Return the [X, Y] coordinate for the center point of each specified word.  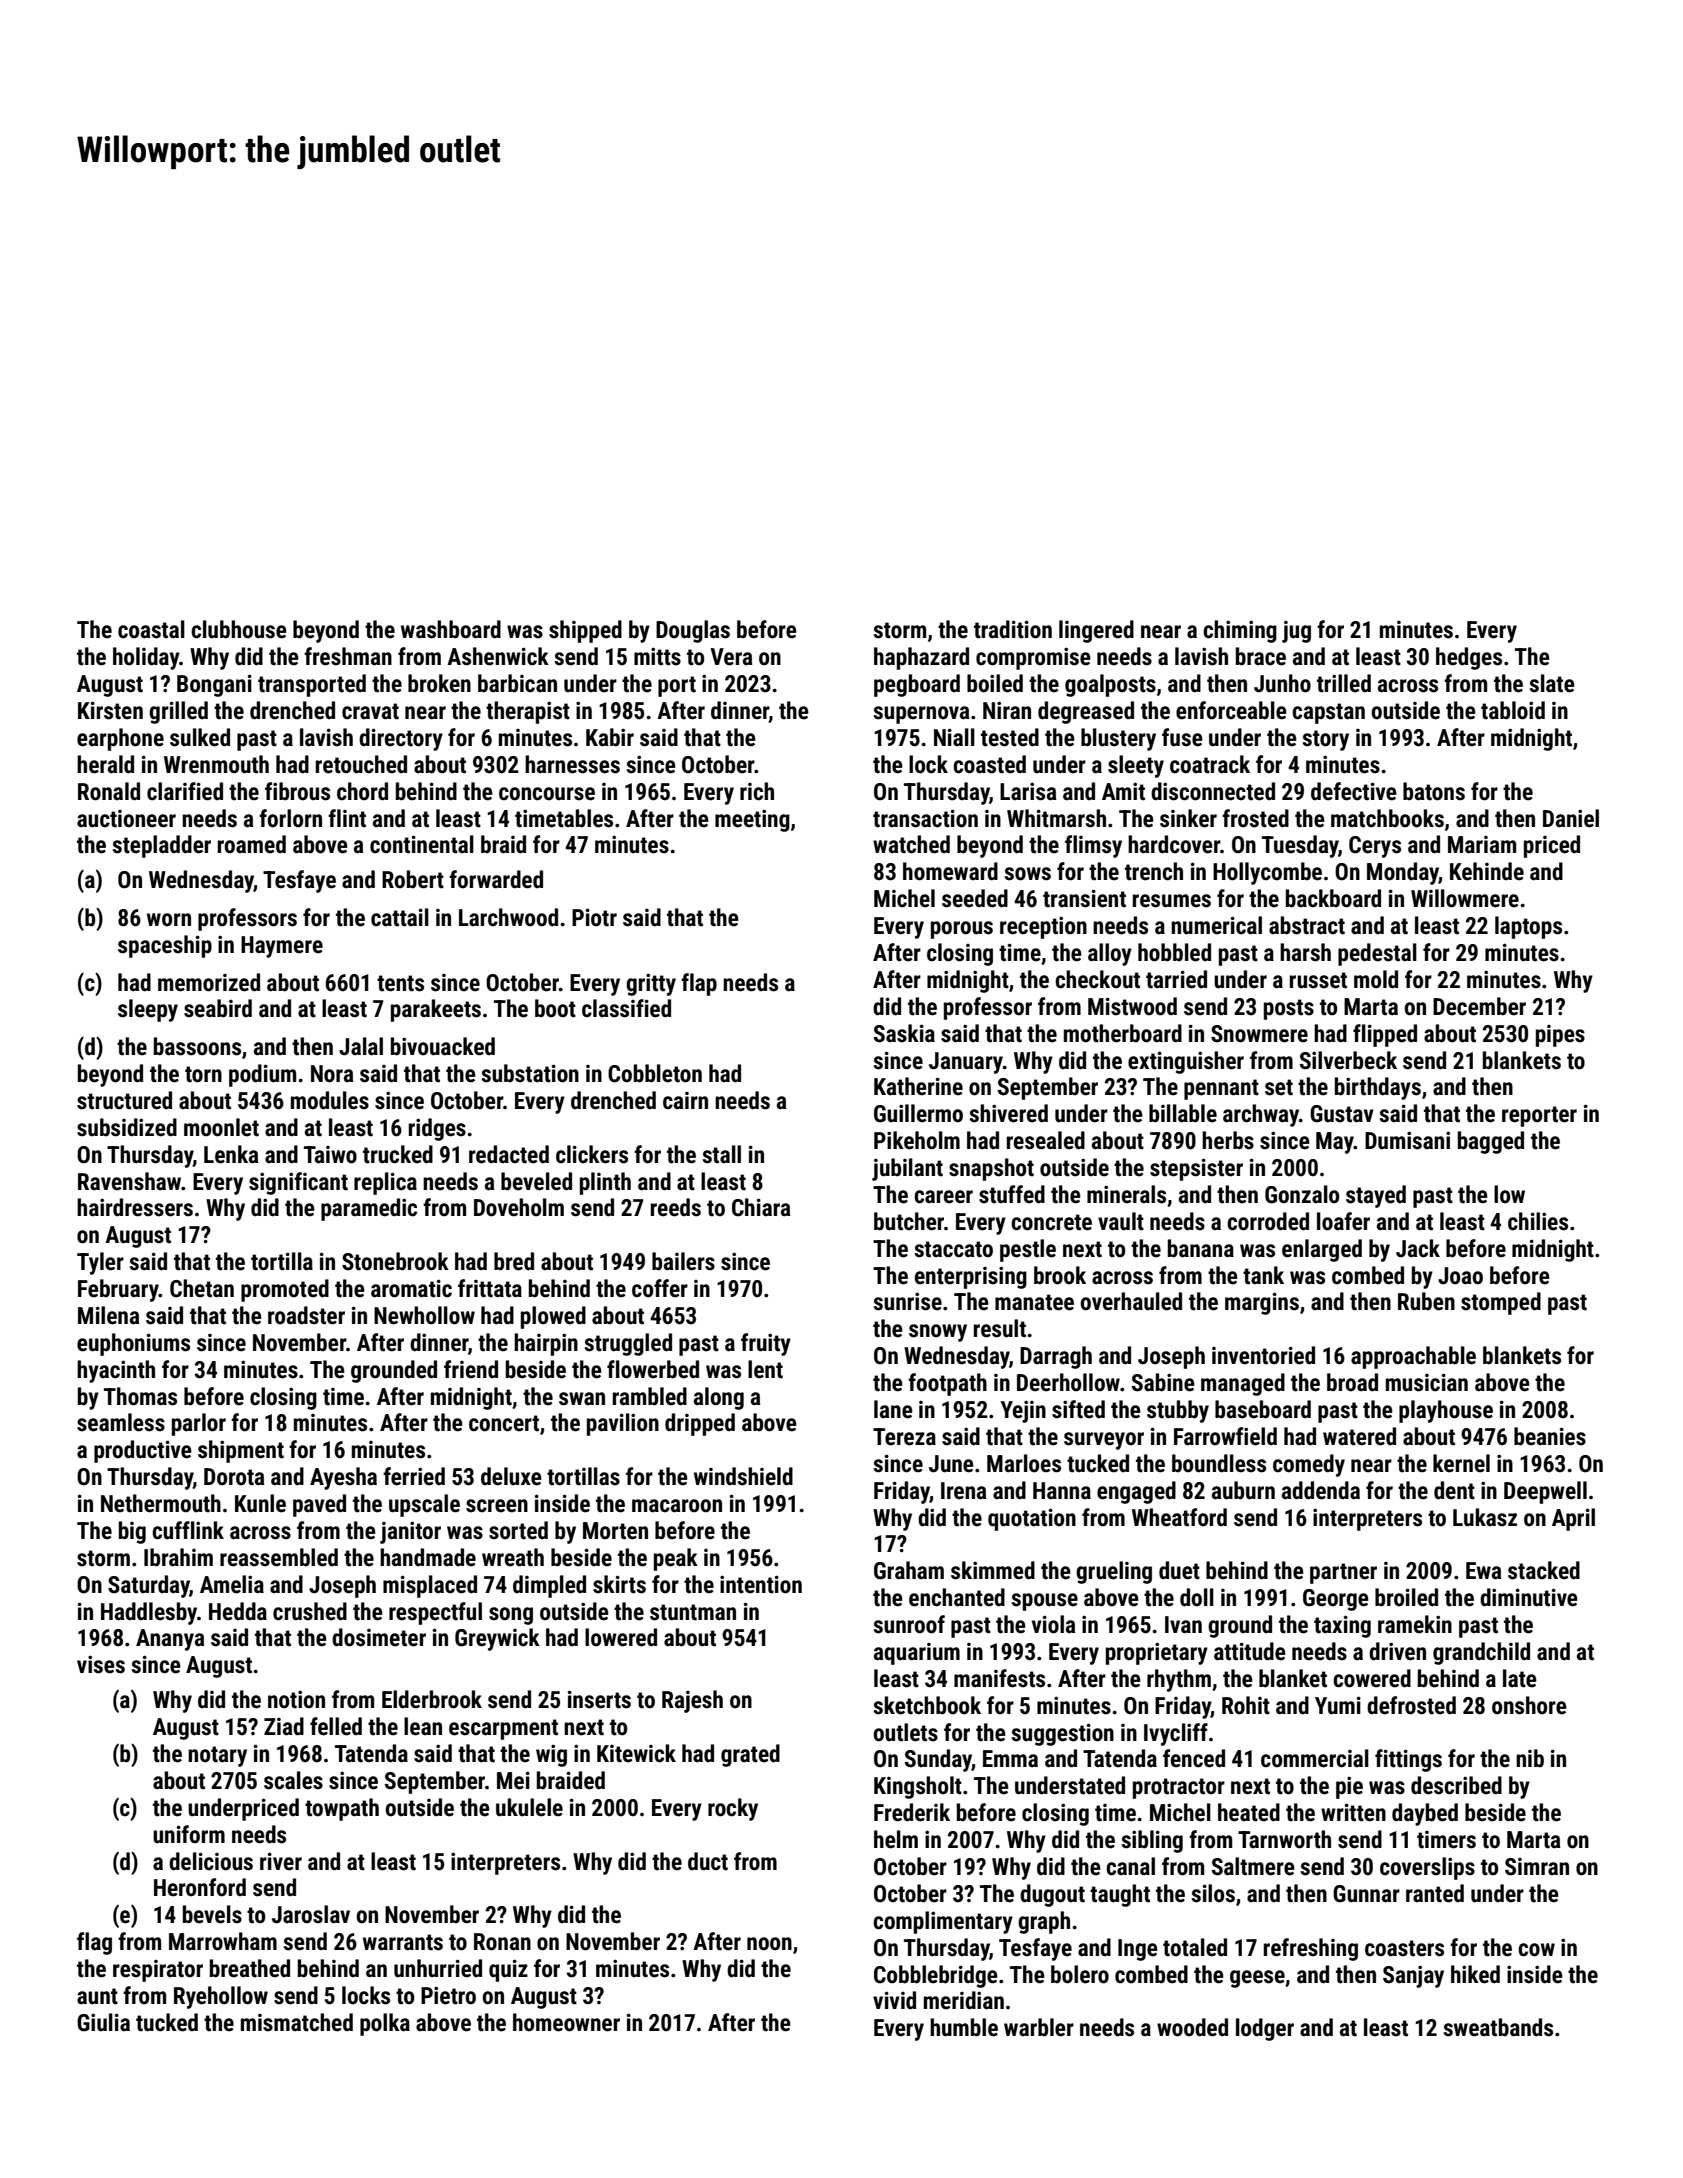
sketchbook [927, 1705]
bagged [1491, 1142]
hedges [1469, 658]
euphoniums [133, 1344]
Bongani [214, 685]
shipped [585, 631]
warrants [403, 1942]
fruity [766, 1344]
